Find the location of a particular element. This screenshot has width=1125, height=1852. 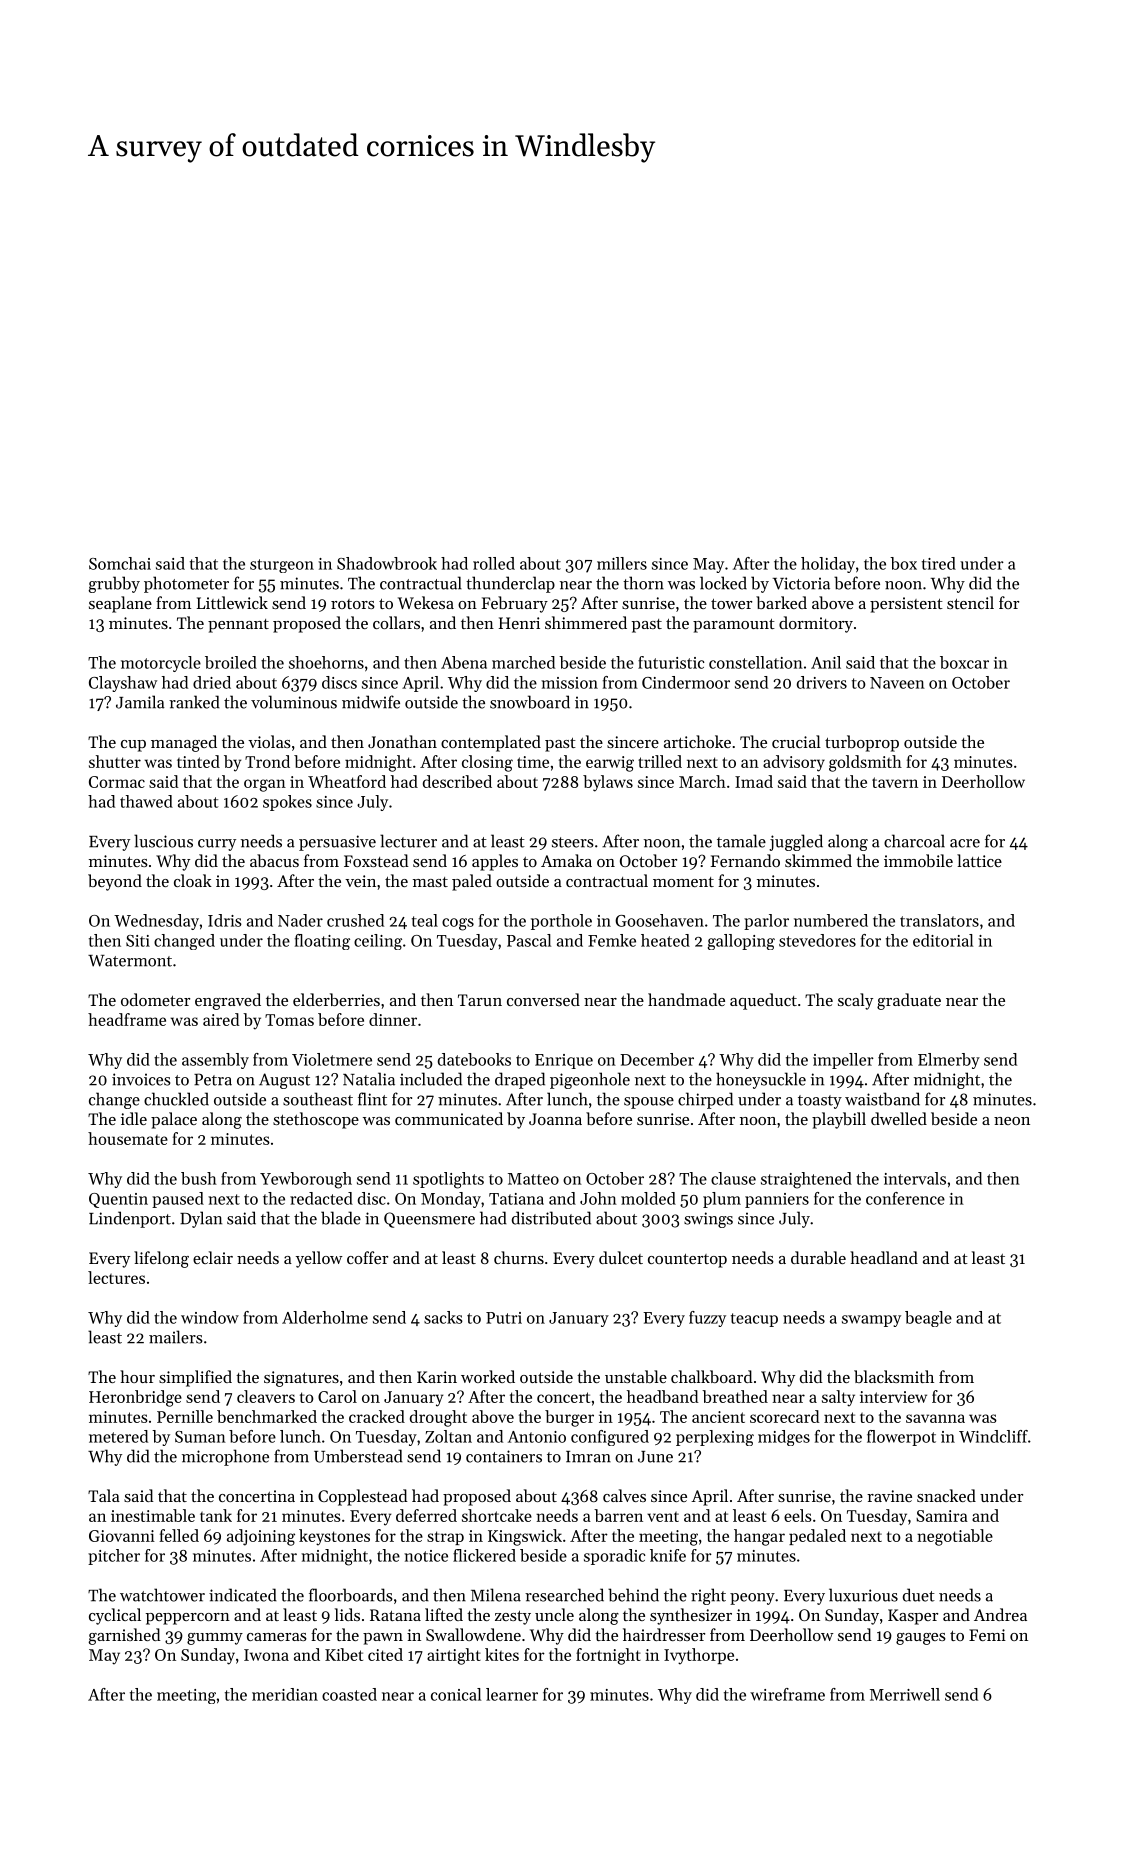

mailers is located at coordinates (175, 1337).
